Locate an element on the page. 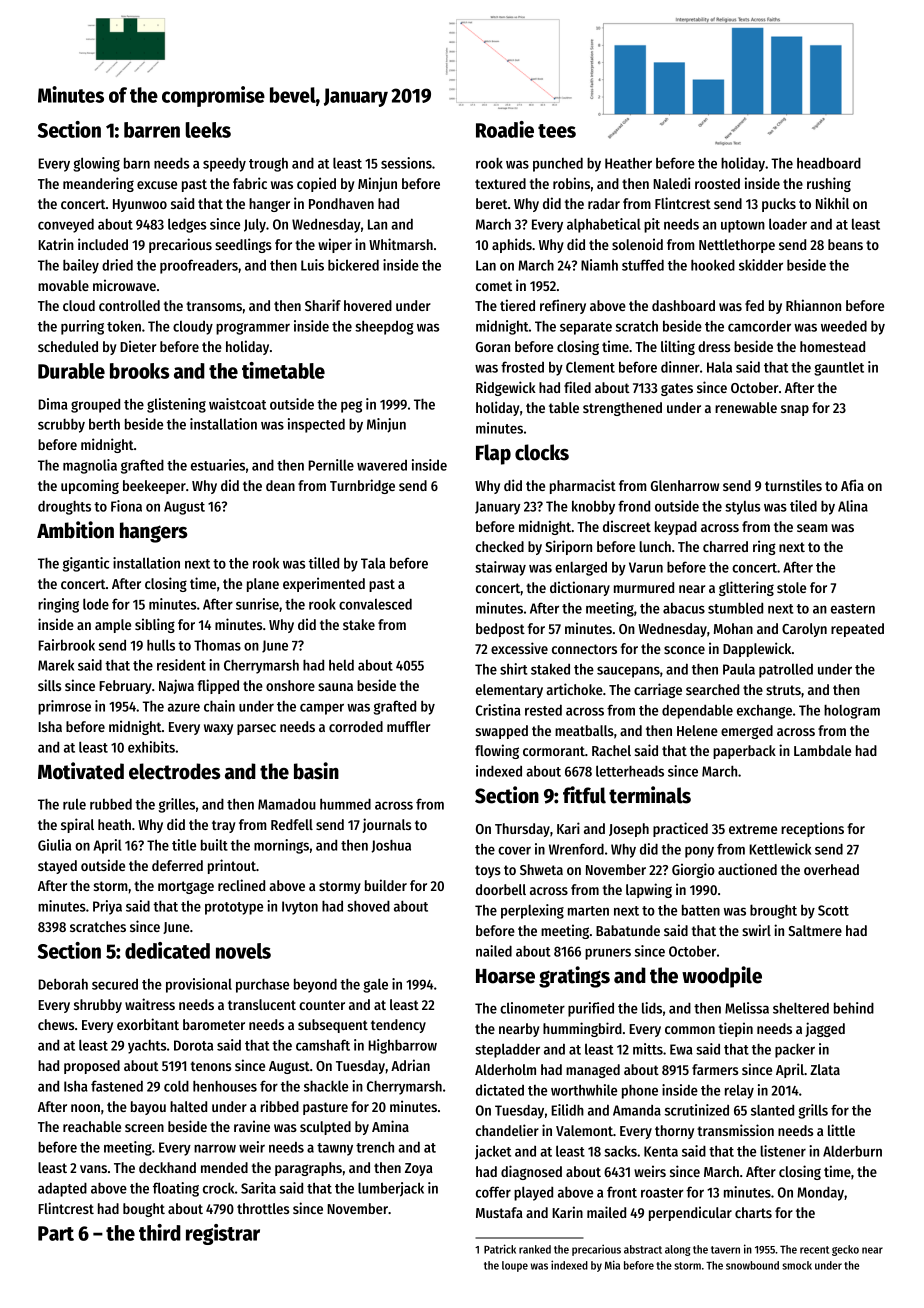 The width and height of the image is (924, 1308). onshore is located at coordinates (290, 685).
